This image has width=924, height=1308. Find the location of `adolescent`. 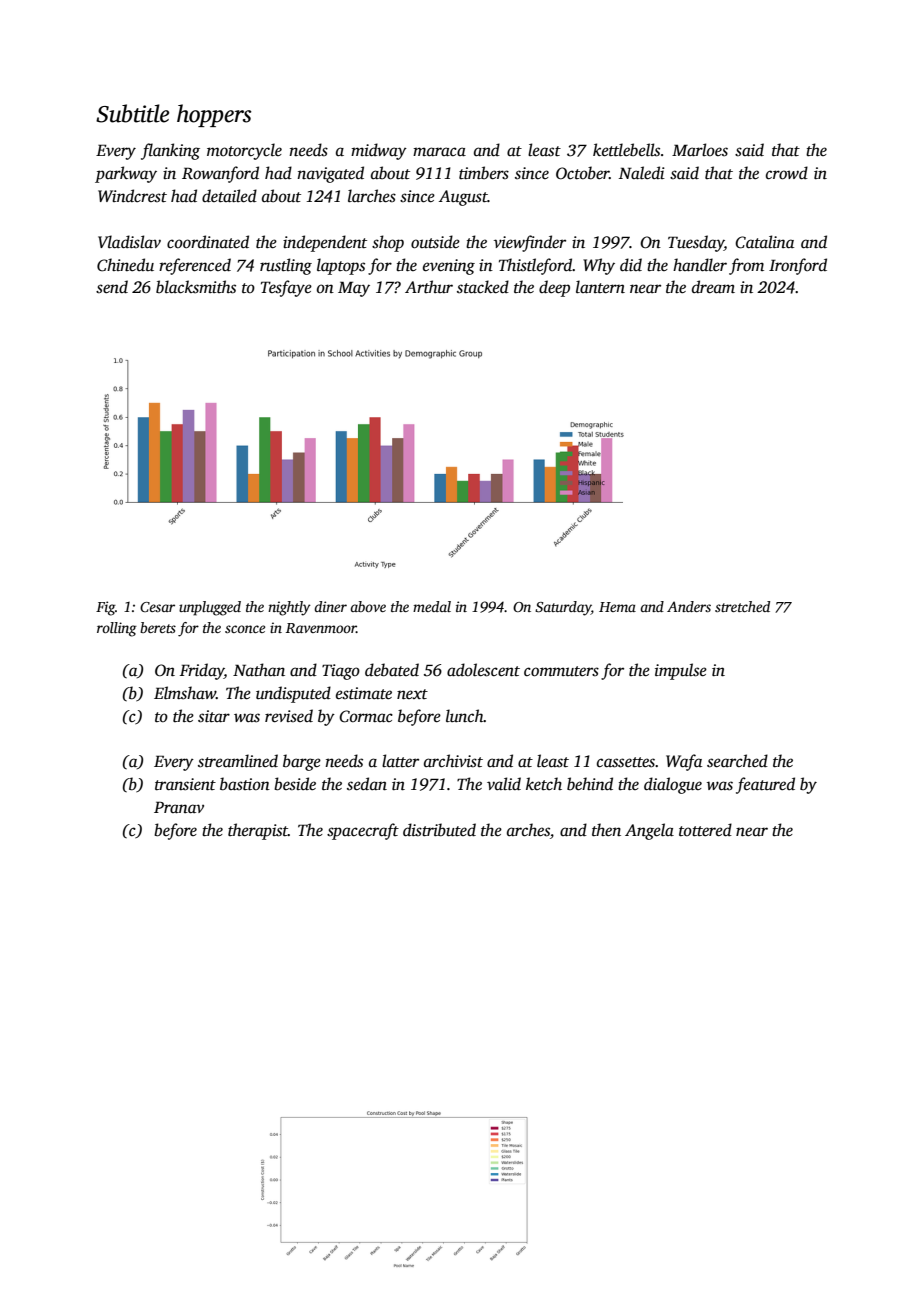

adolescent is located at coordinates (483, 670).
